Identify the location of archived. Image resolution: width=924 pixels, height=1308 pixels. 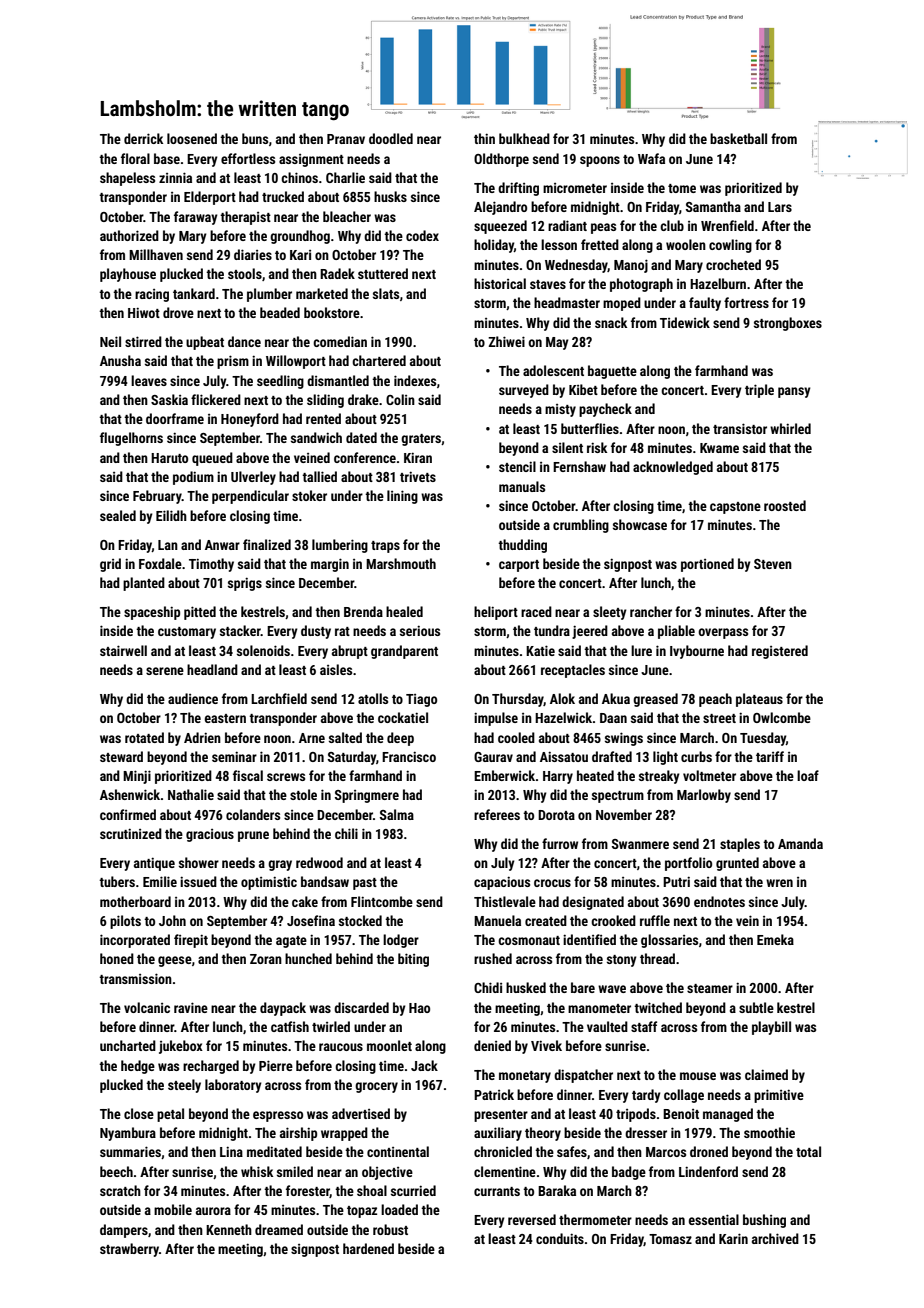
(775, 1238).
